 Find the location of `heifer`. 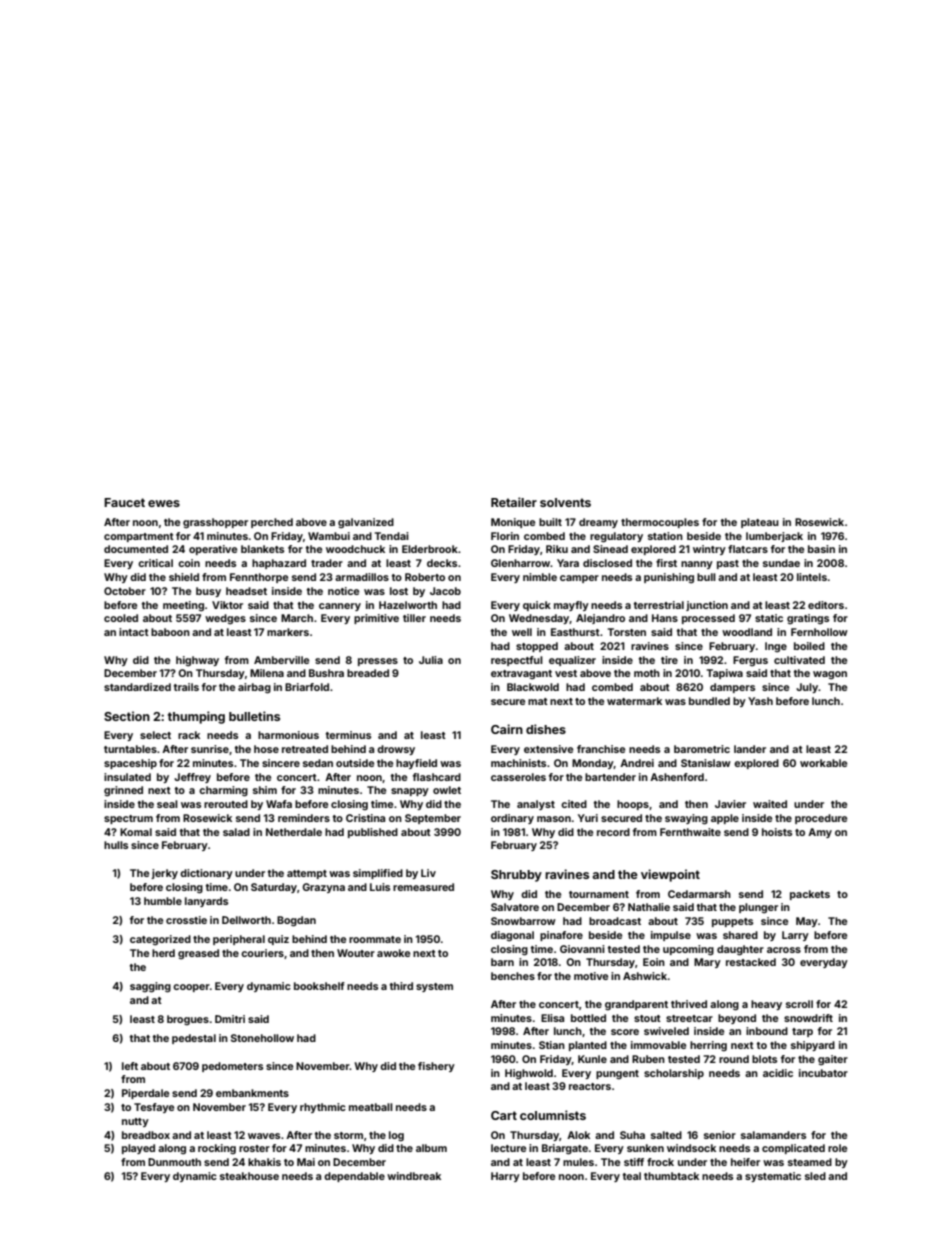

heifer is located at coordinates (745, 1162).
